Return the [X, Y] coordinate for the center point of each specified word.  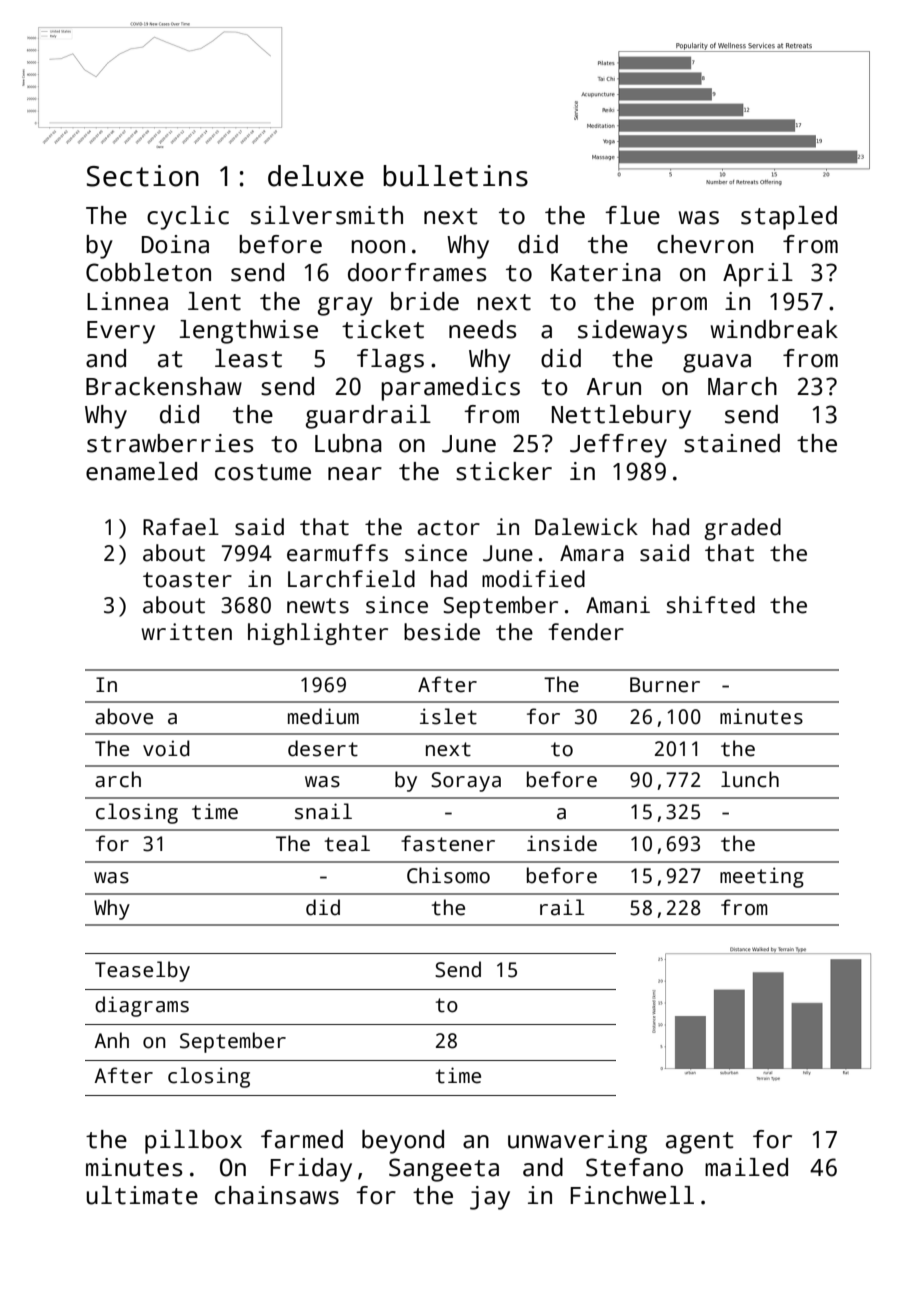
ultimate [142, 1195]
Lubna [348, 443]
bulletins [455, 176]
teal [347, 843]
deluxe [316, 176]
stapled [789, 218]
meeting [762, 877]
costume [263, 472]
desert [323, 748]
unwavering [577, 1142]
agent [700, 1143]
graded [742, 529]
